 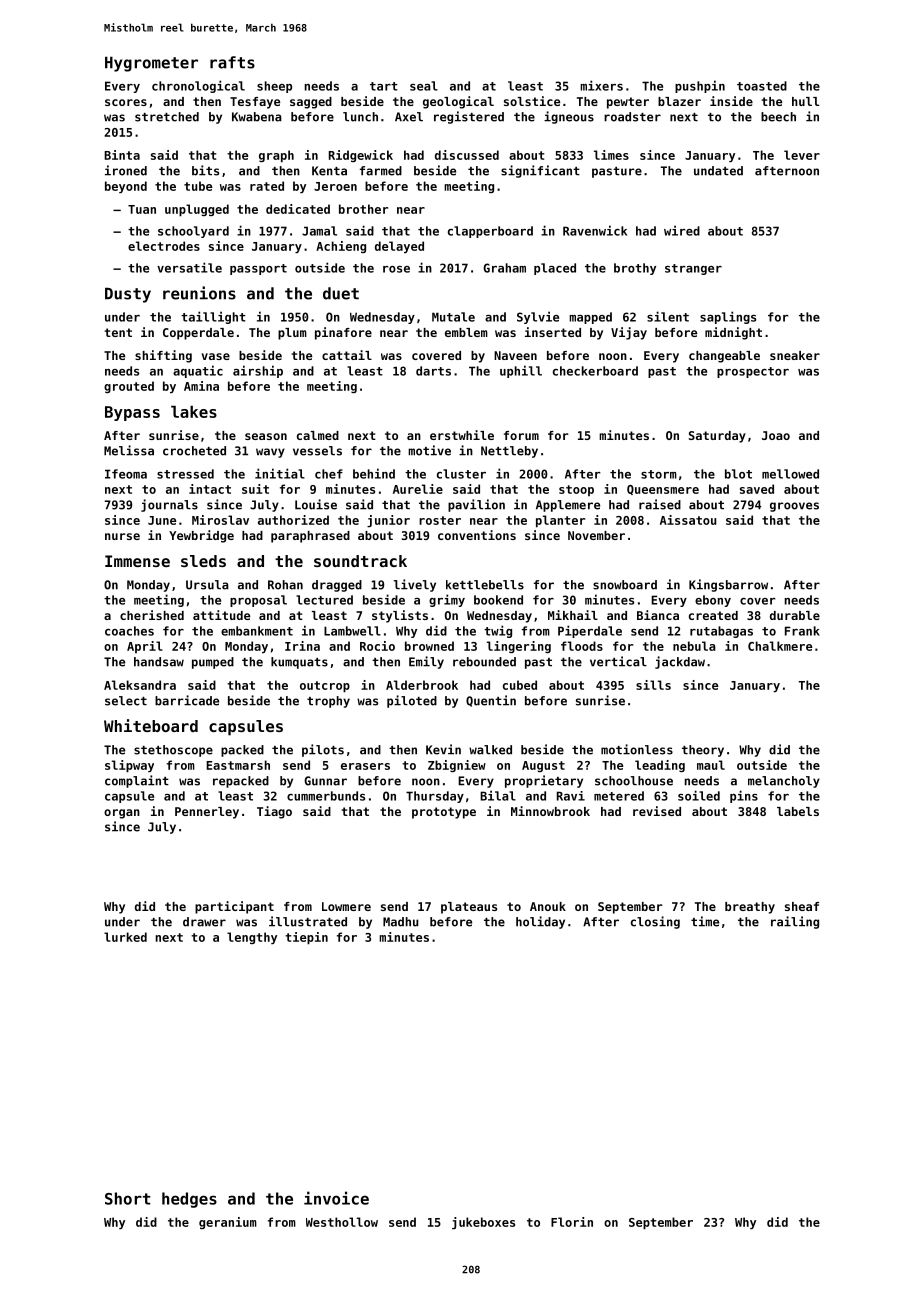 What do you see at coordinates (128, 295) in the screenshot?
I see `Dusty` at bounding box center [128, 295].
